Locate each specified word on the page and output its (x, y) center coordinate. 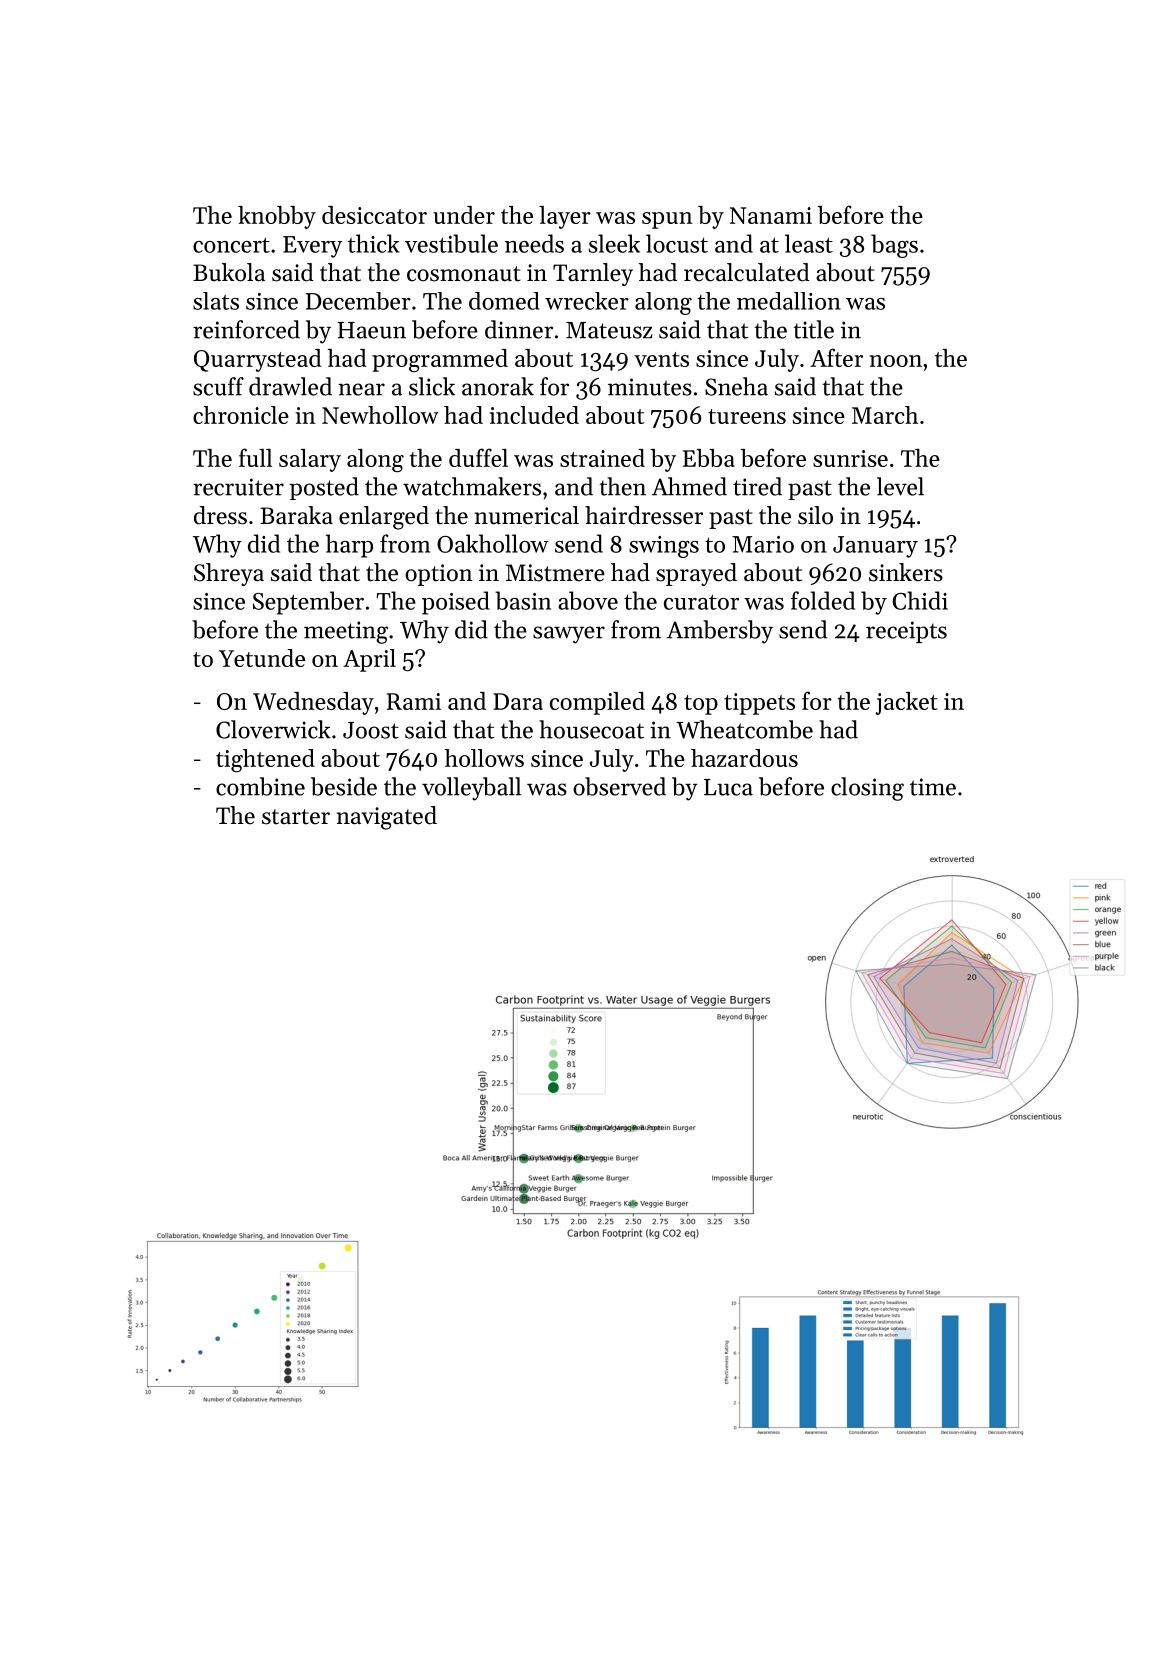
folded (823, 600)
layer (565, 217)
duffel (478, 457)
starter (296, 817)
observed (619, 786)
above (588, 600)
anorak (498, 386)
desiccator (374, 215)
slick (432, 386)
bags (894, 246)
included (534, 415)
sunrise (850, 458)
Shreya (229, 574)
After (836, 357)
